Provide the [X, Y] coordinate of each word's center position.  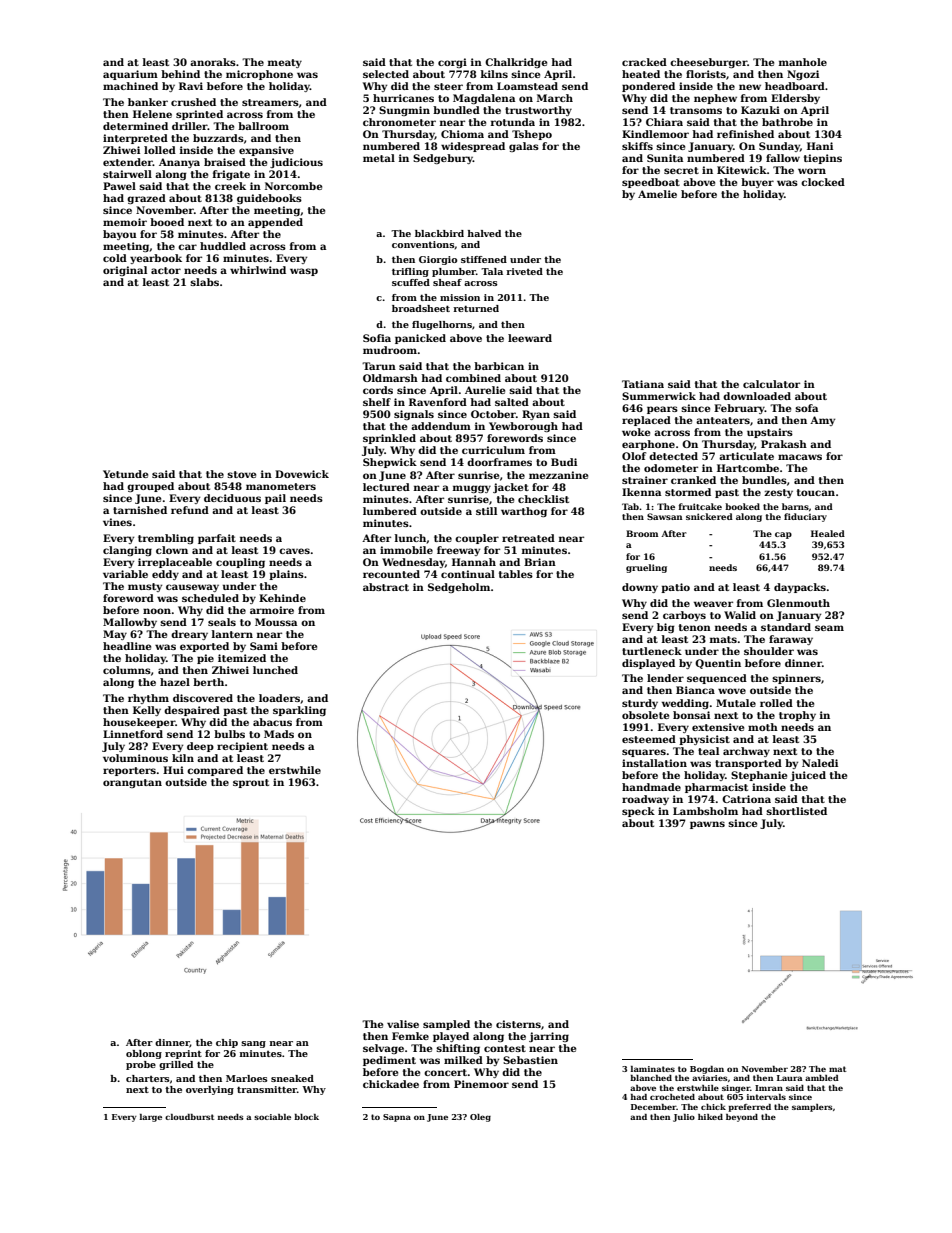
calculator [771, 384]
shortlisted [796, 811]
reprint [183, 1054]
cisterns [518, 1024]
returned [476, 308]
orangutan [132, 783]
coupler [477, 539]
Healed [828, 533]
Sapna [397, 1118]
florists [706, 74]
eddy [165, 575]
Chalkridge [516, 63]
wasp [304, 272]
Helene [152, 114]
